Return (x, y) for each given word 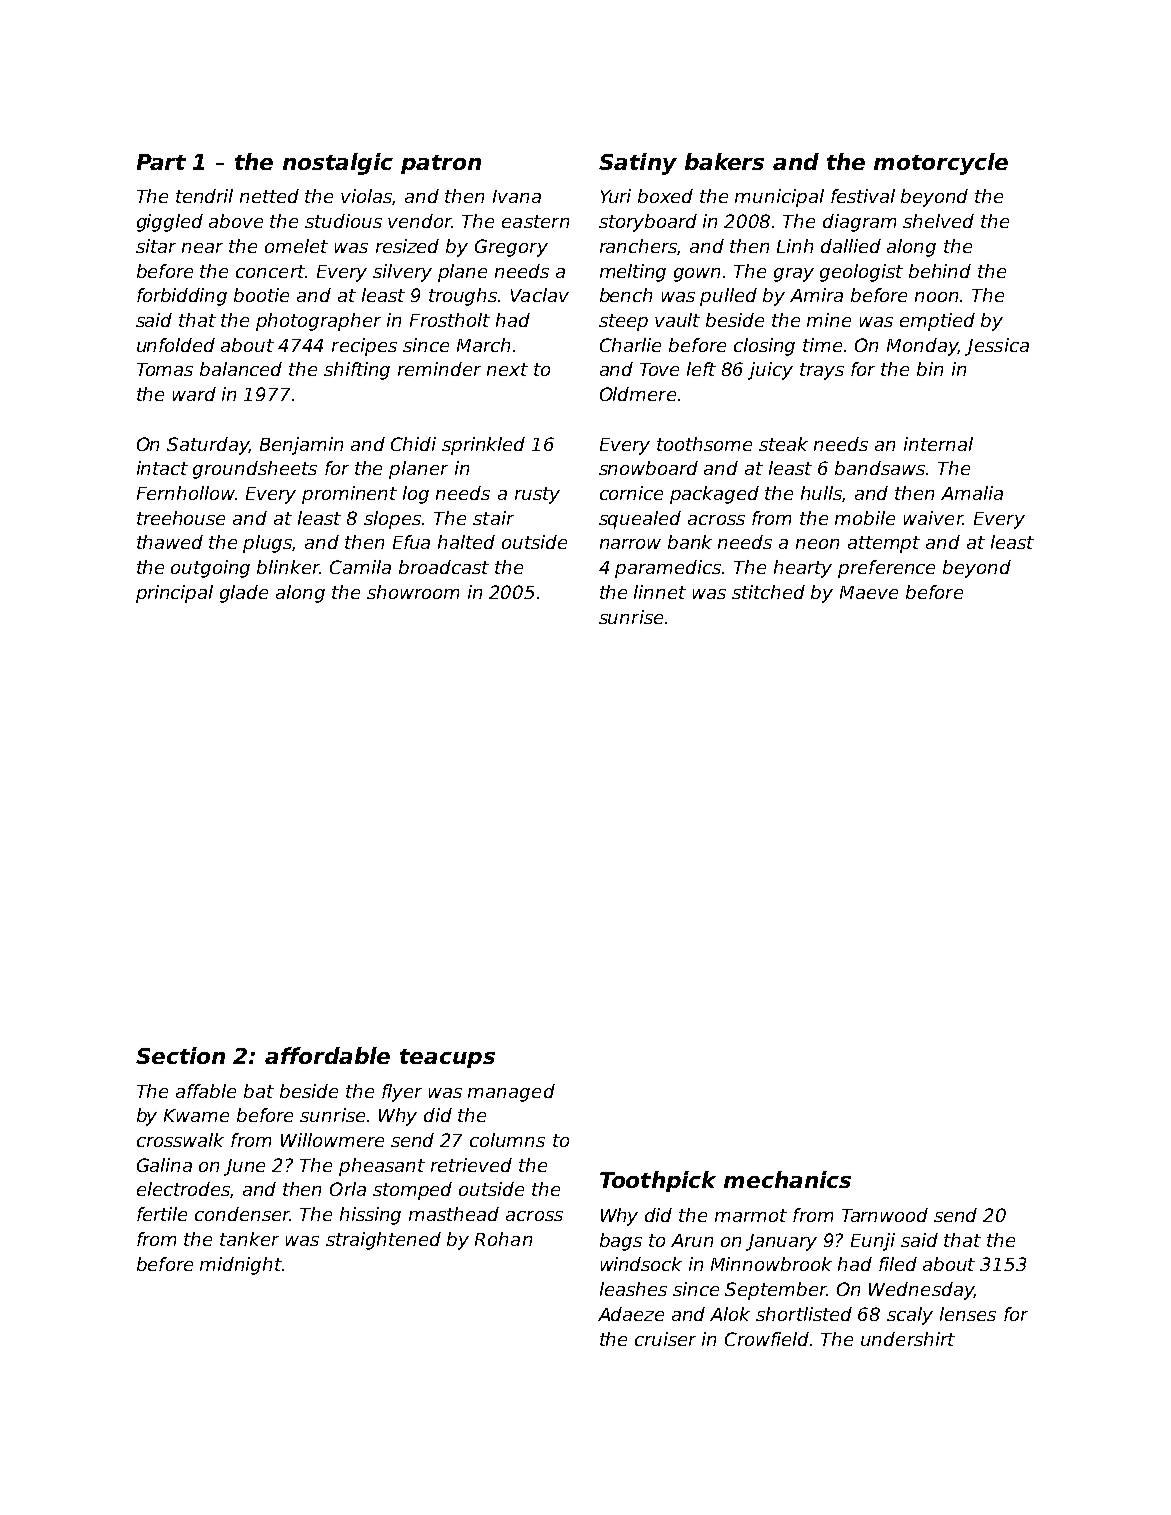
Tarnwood (885, 1215)
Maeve (869, 592)
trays (822, 371)
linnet (660, 592)
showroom (413, 592)
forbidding (182, 297)
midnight (241, 1266)
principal (174, 594)
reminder (439, 369)
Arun (692, 1240)
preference (886, 569)
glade (244, 594)
